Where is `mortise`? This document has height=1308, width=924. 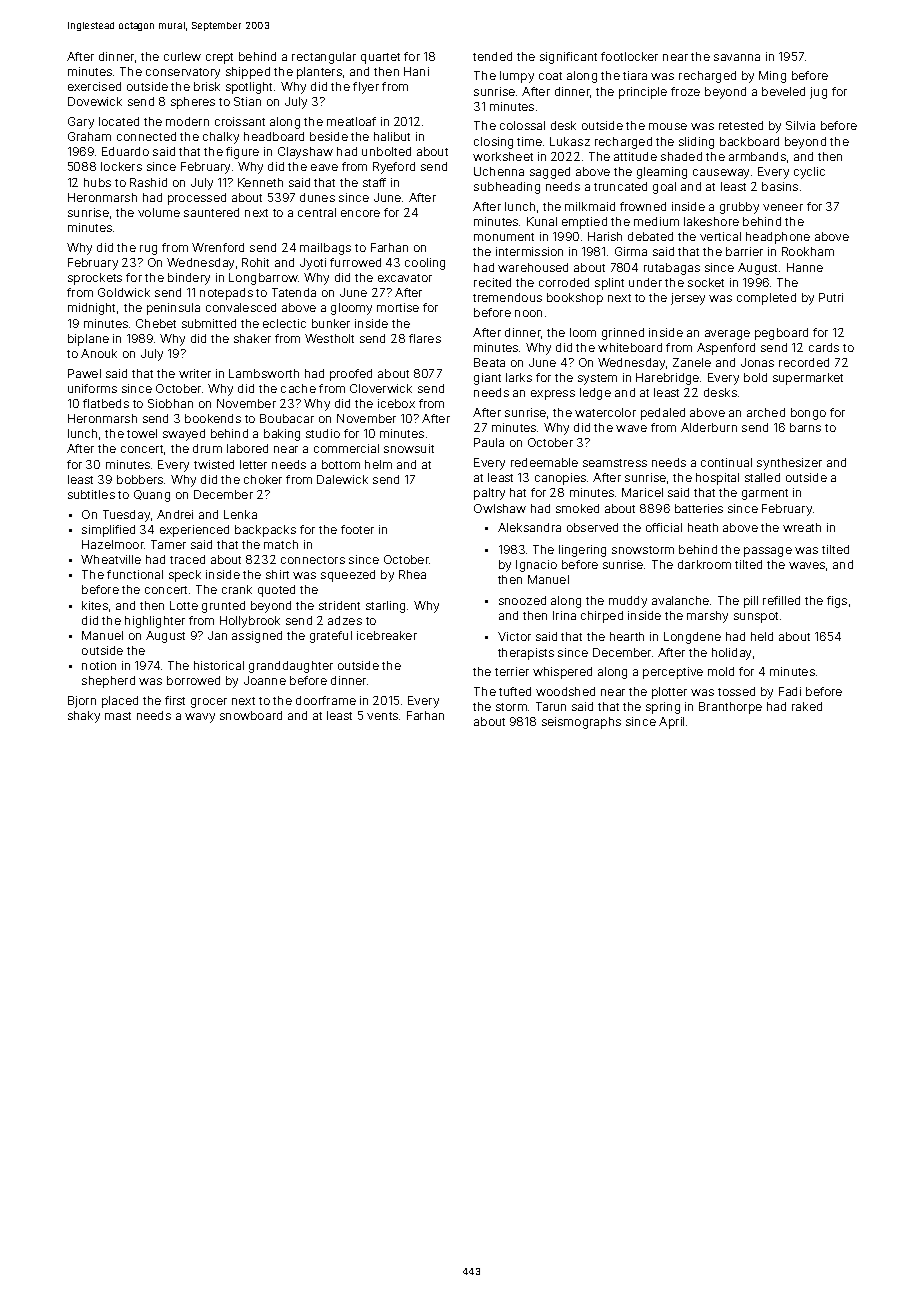
mortise is located at coordinates (398, 307).
